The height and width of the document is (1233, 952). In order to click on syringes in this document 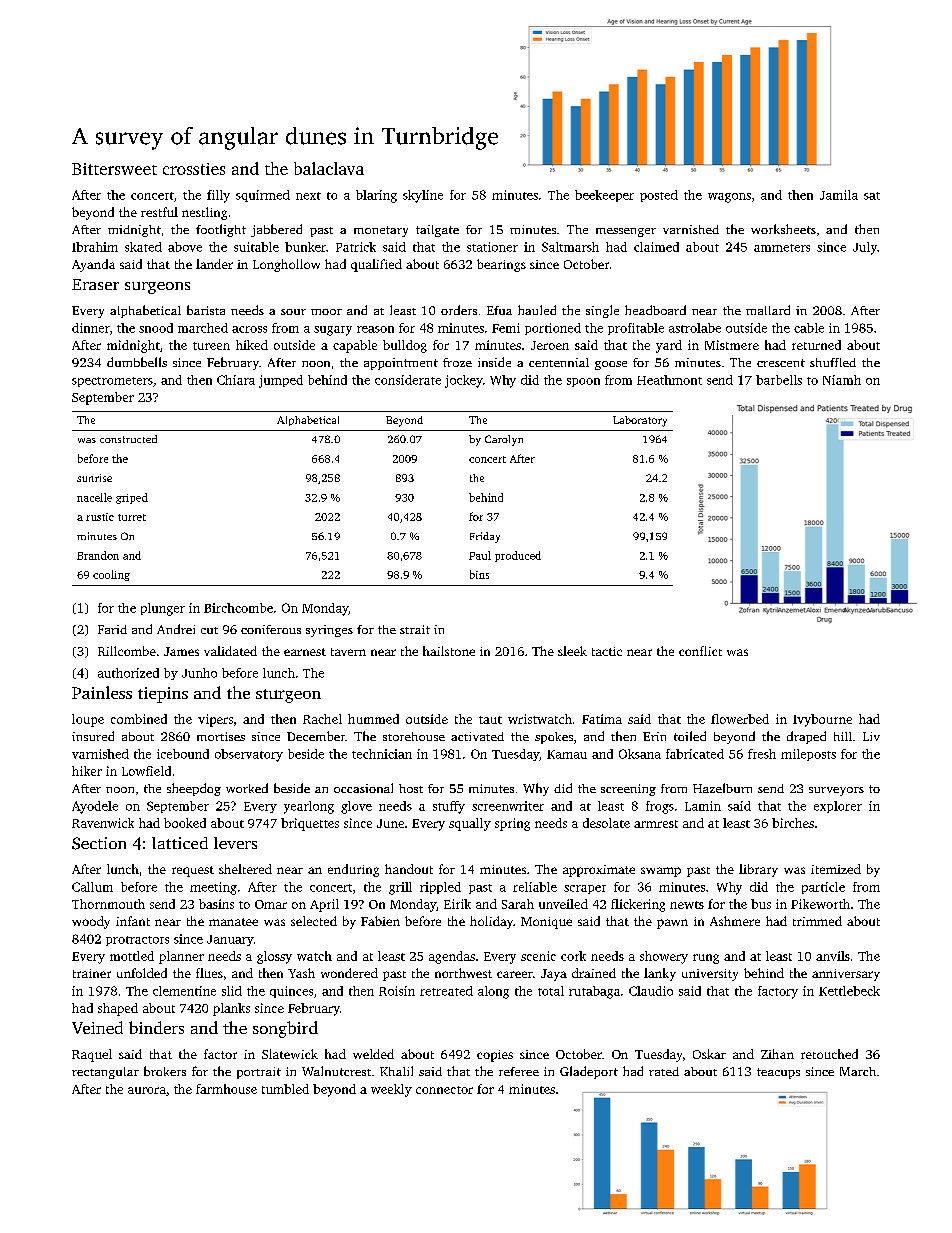, I will do `click(329, 631)`.
